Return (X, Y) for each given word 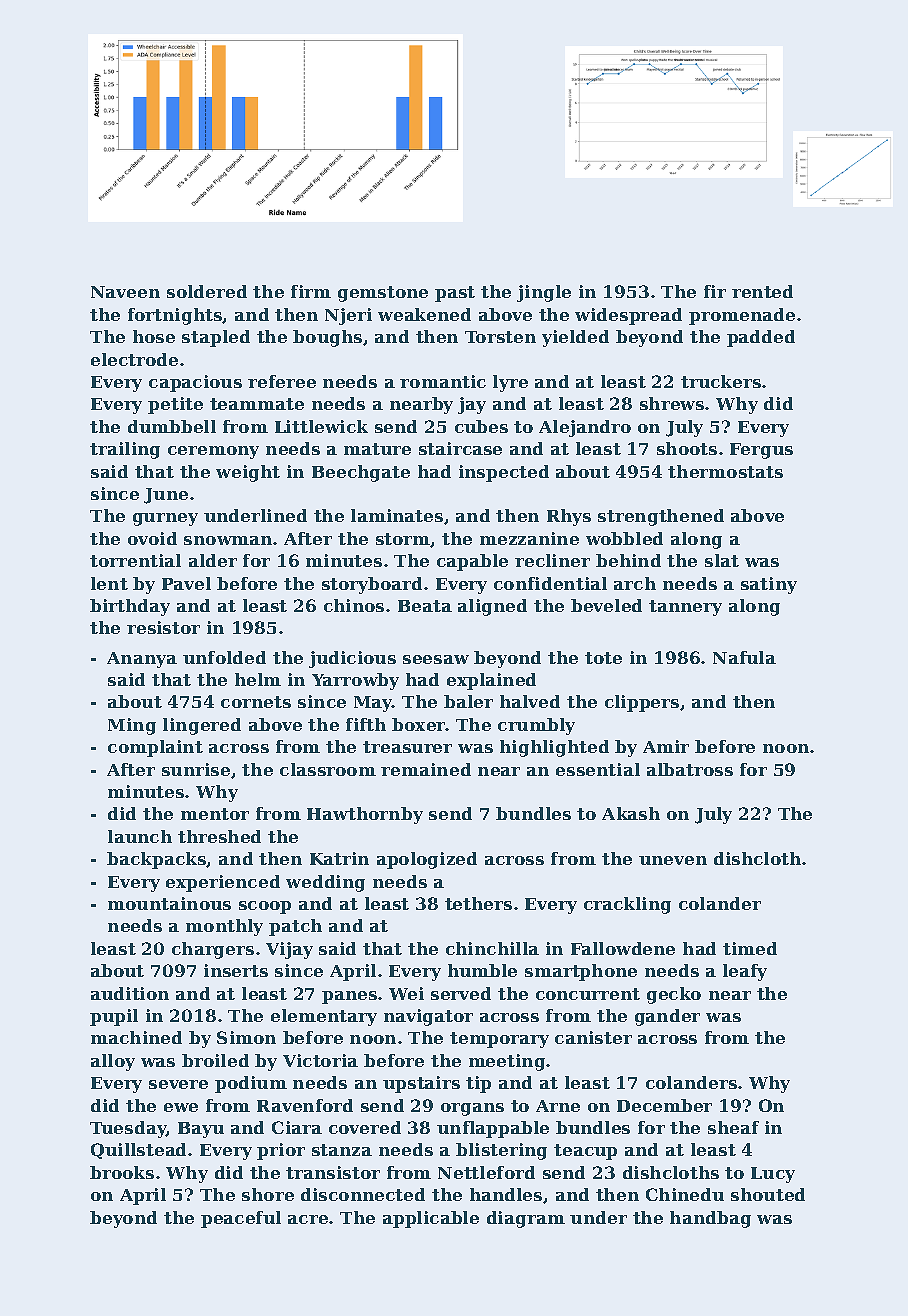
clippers (642, 703)
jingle (544, 293)
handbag (710, 1219)
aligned (492, 607)
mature (377, 449)
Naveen (125, 292)
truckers (721, 381)
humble (482, 970)
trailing (125, 450)
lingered (202, 726)
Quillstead (138, 1151)
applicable (431, 1219)
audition (130, 993)
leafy (745, 972)
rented (762, 291)
